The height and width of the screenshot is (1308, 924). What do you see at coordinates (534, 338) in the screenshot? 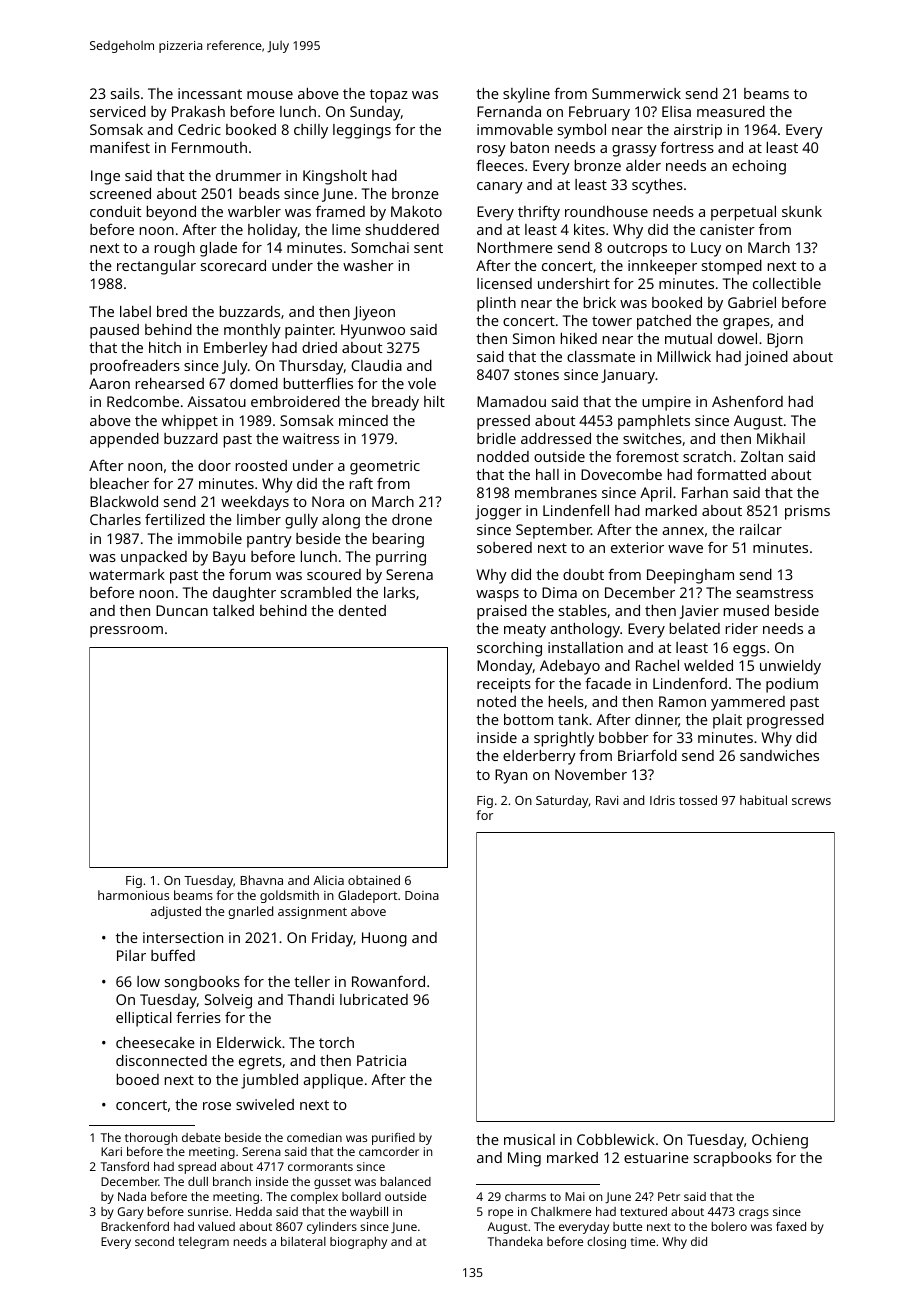
I see `Simon` at bounding box center [534, 338].
